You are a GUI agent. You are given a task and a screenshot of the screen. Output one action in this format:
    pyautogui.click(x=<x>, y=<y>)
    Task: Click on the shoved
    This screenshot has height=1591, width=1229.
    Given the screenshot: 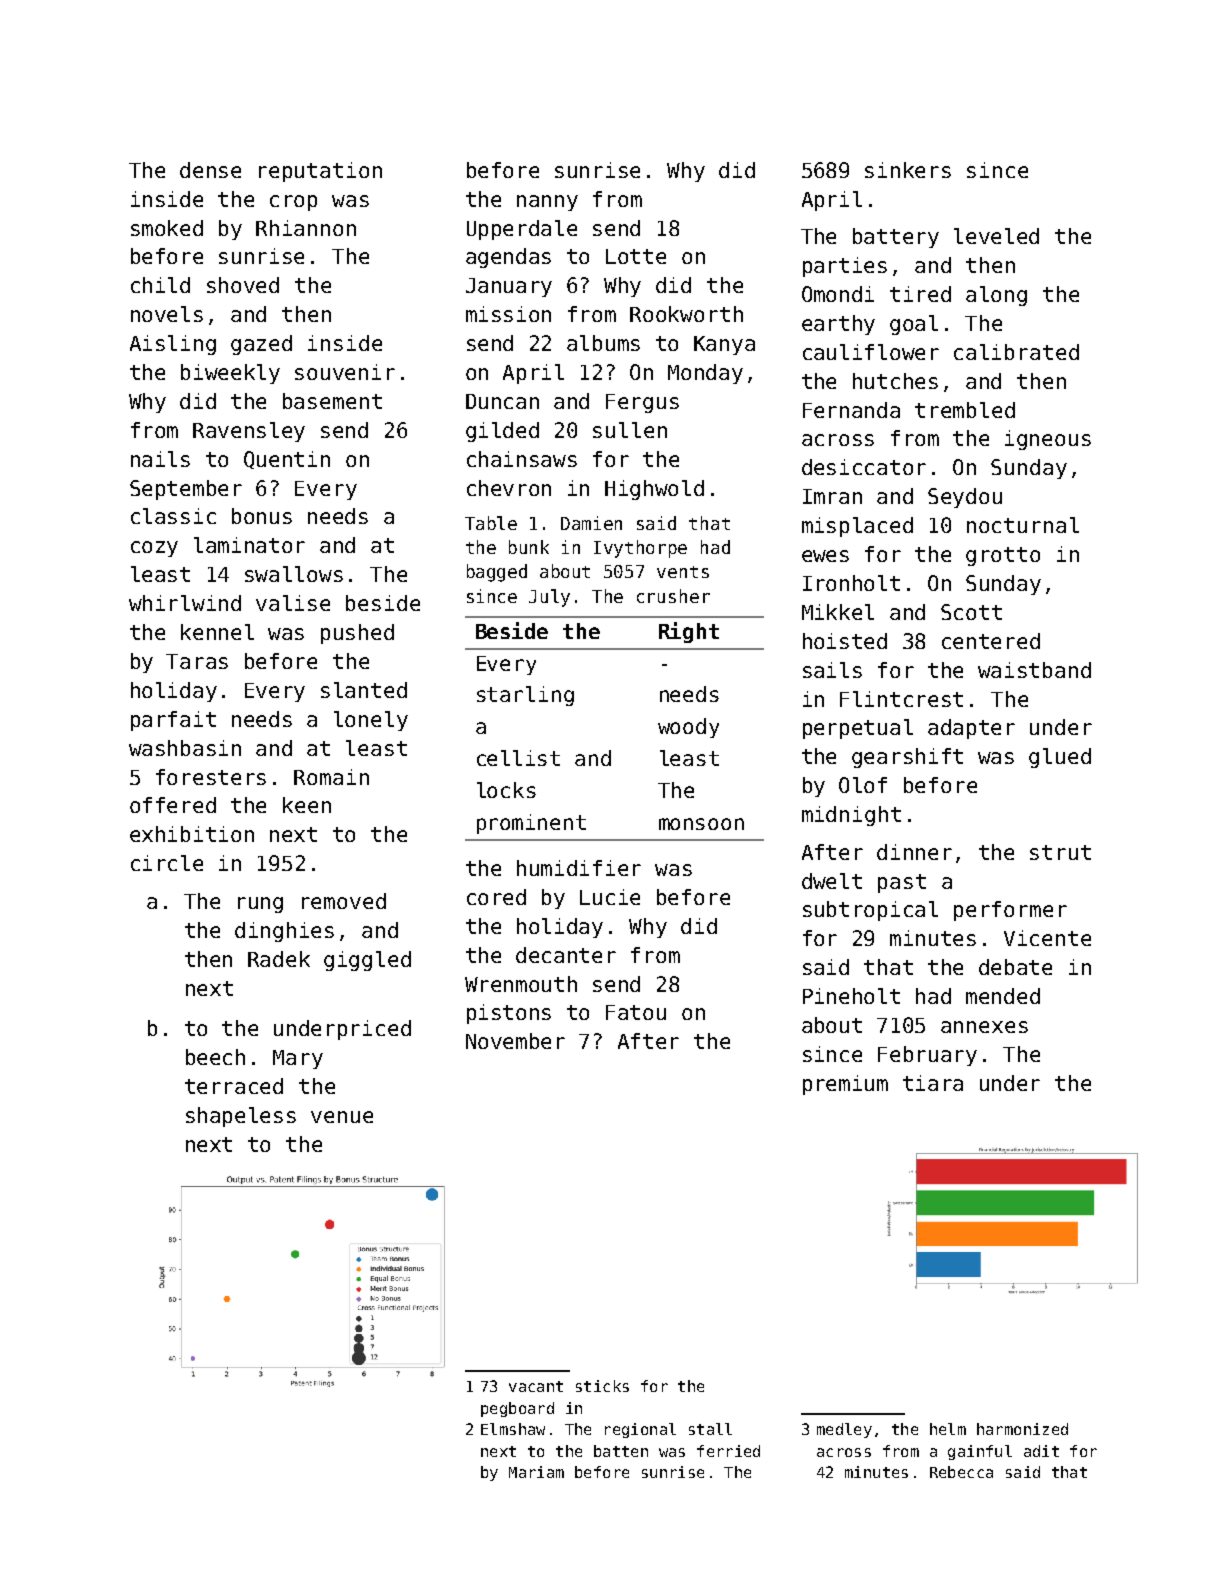 What is the action you would take?
    pyautogui.click(x=243, y=285)
